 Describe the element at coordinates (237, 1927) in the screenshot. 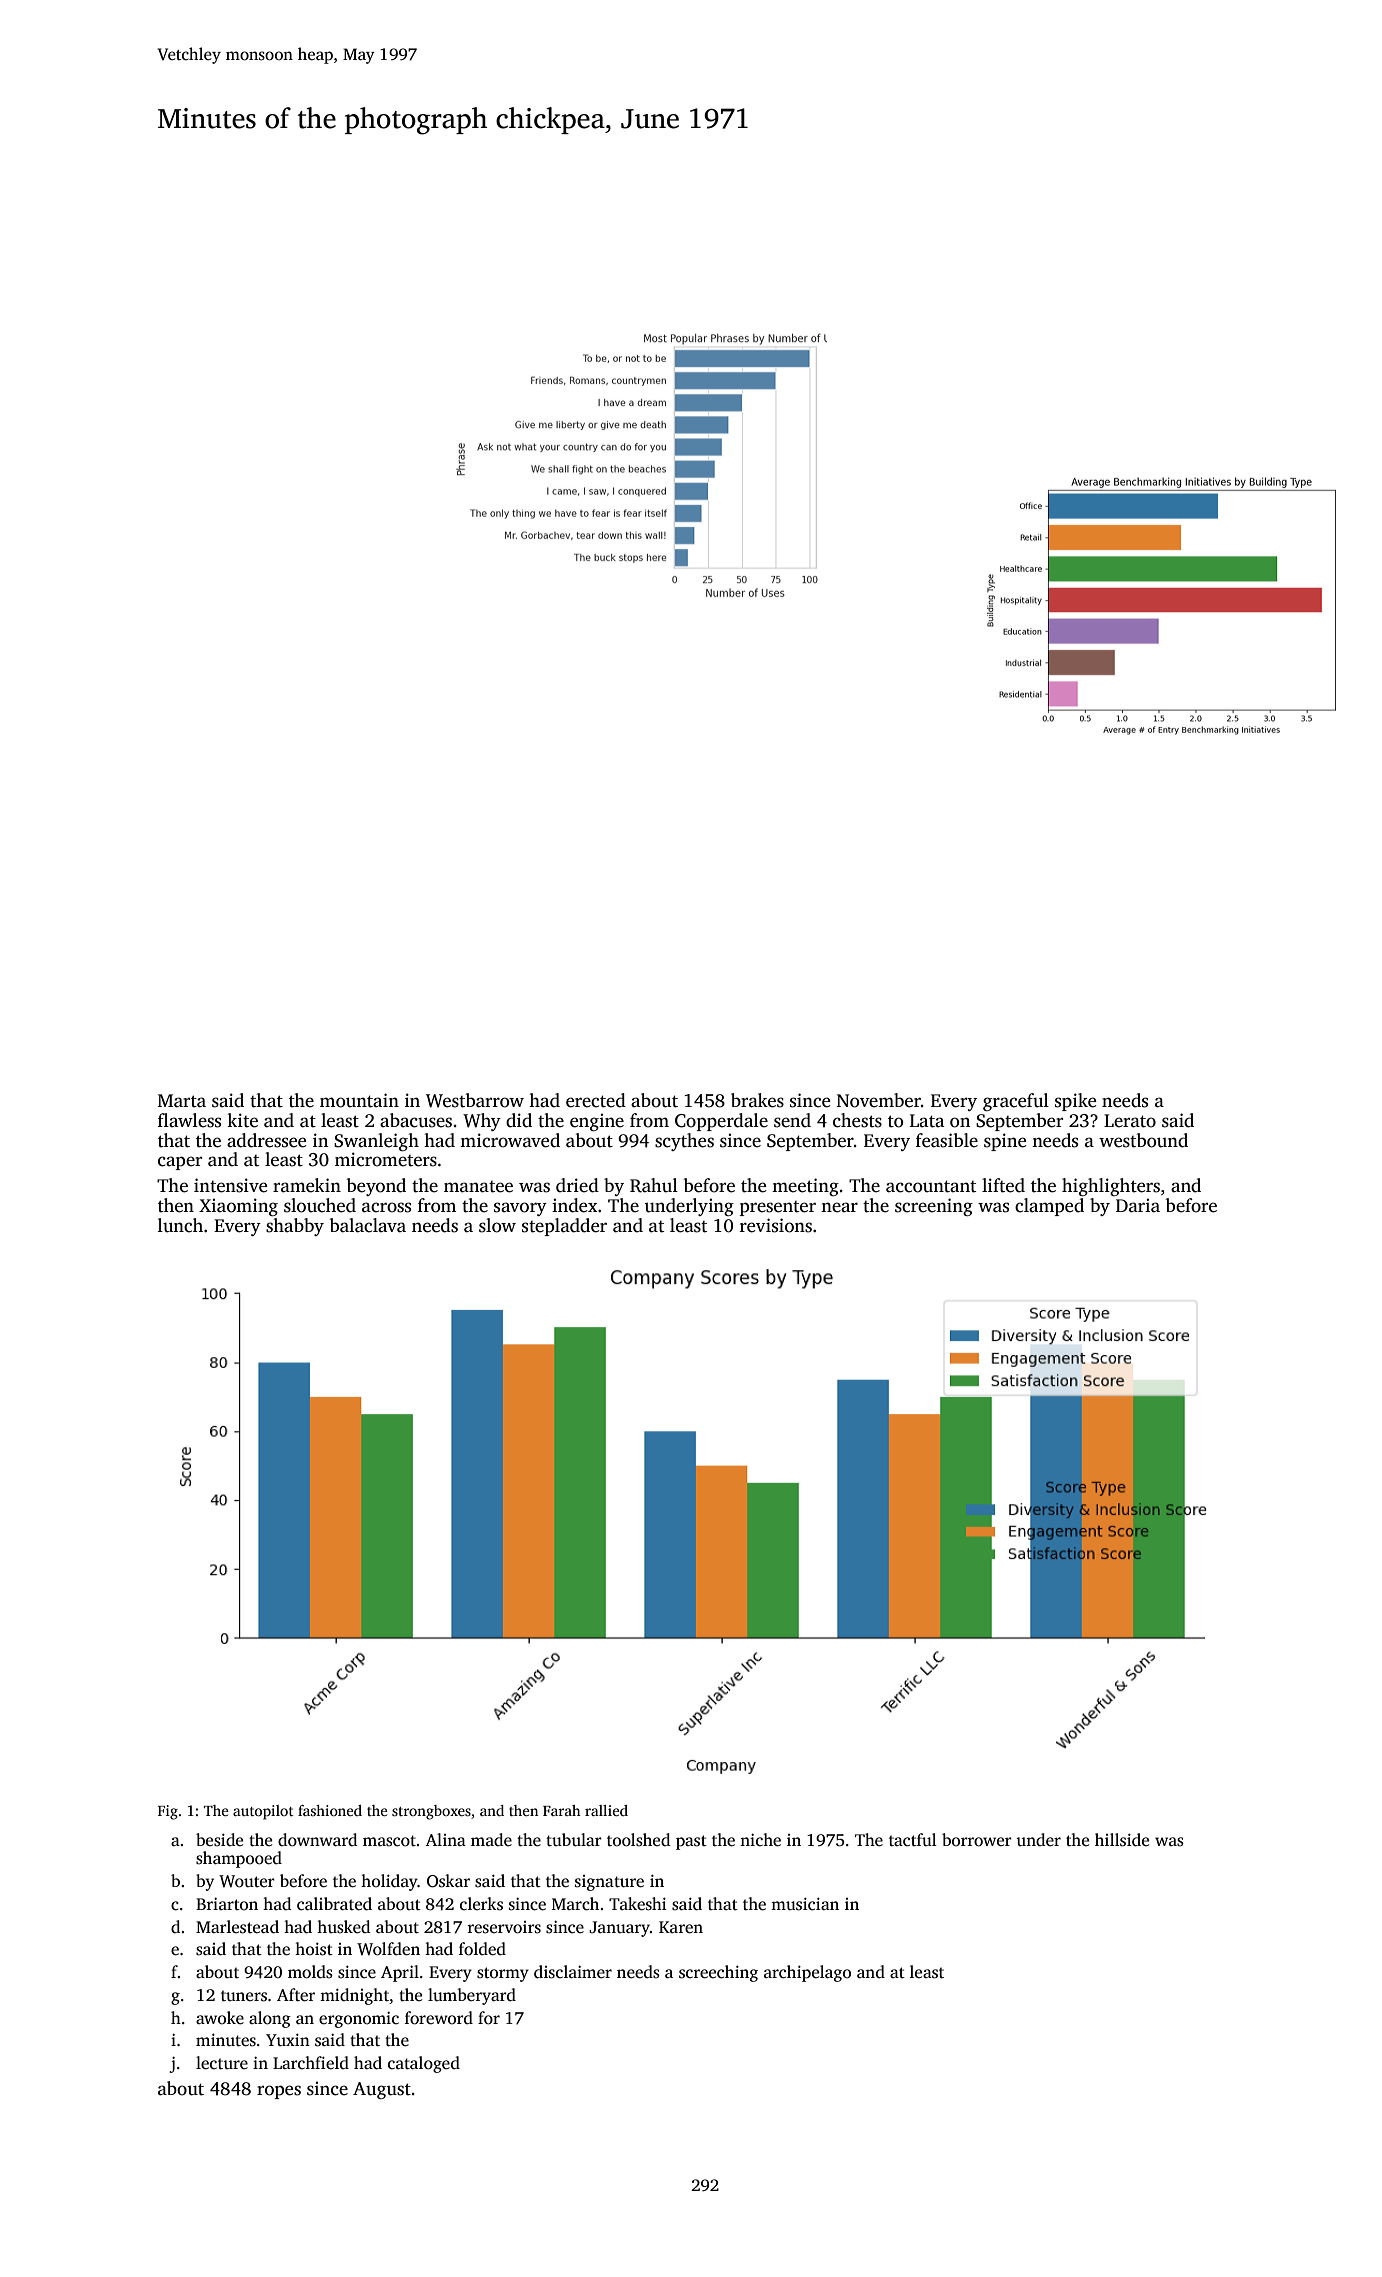

I see `Marlestead` at that location.
